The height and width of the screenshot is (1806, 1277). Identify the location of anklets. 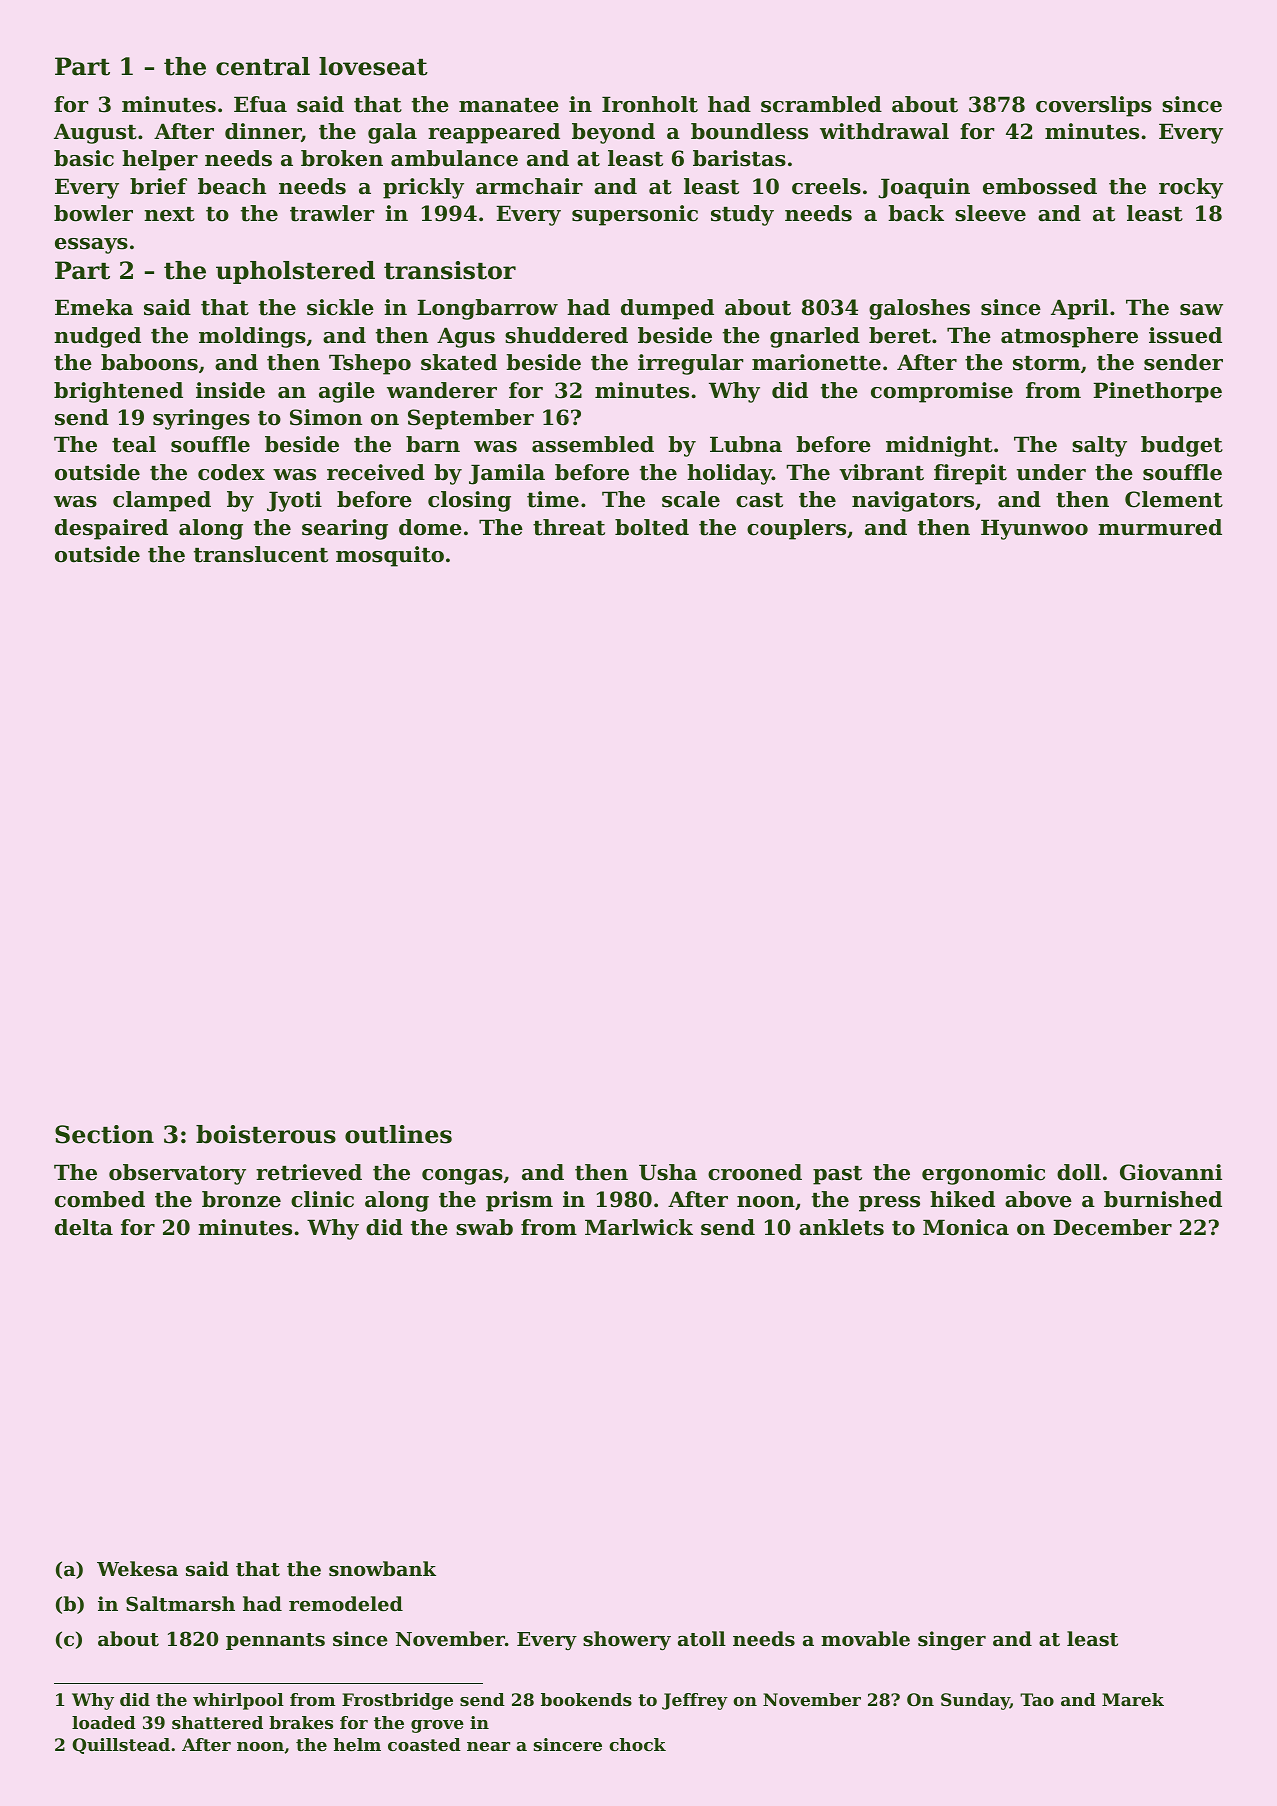
(841, 1227).
